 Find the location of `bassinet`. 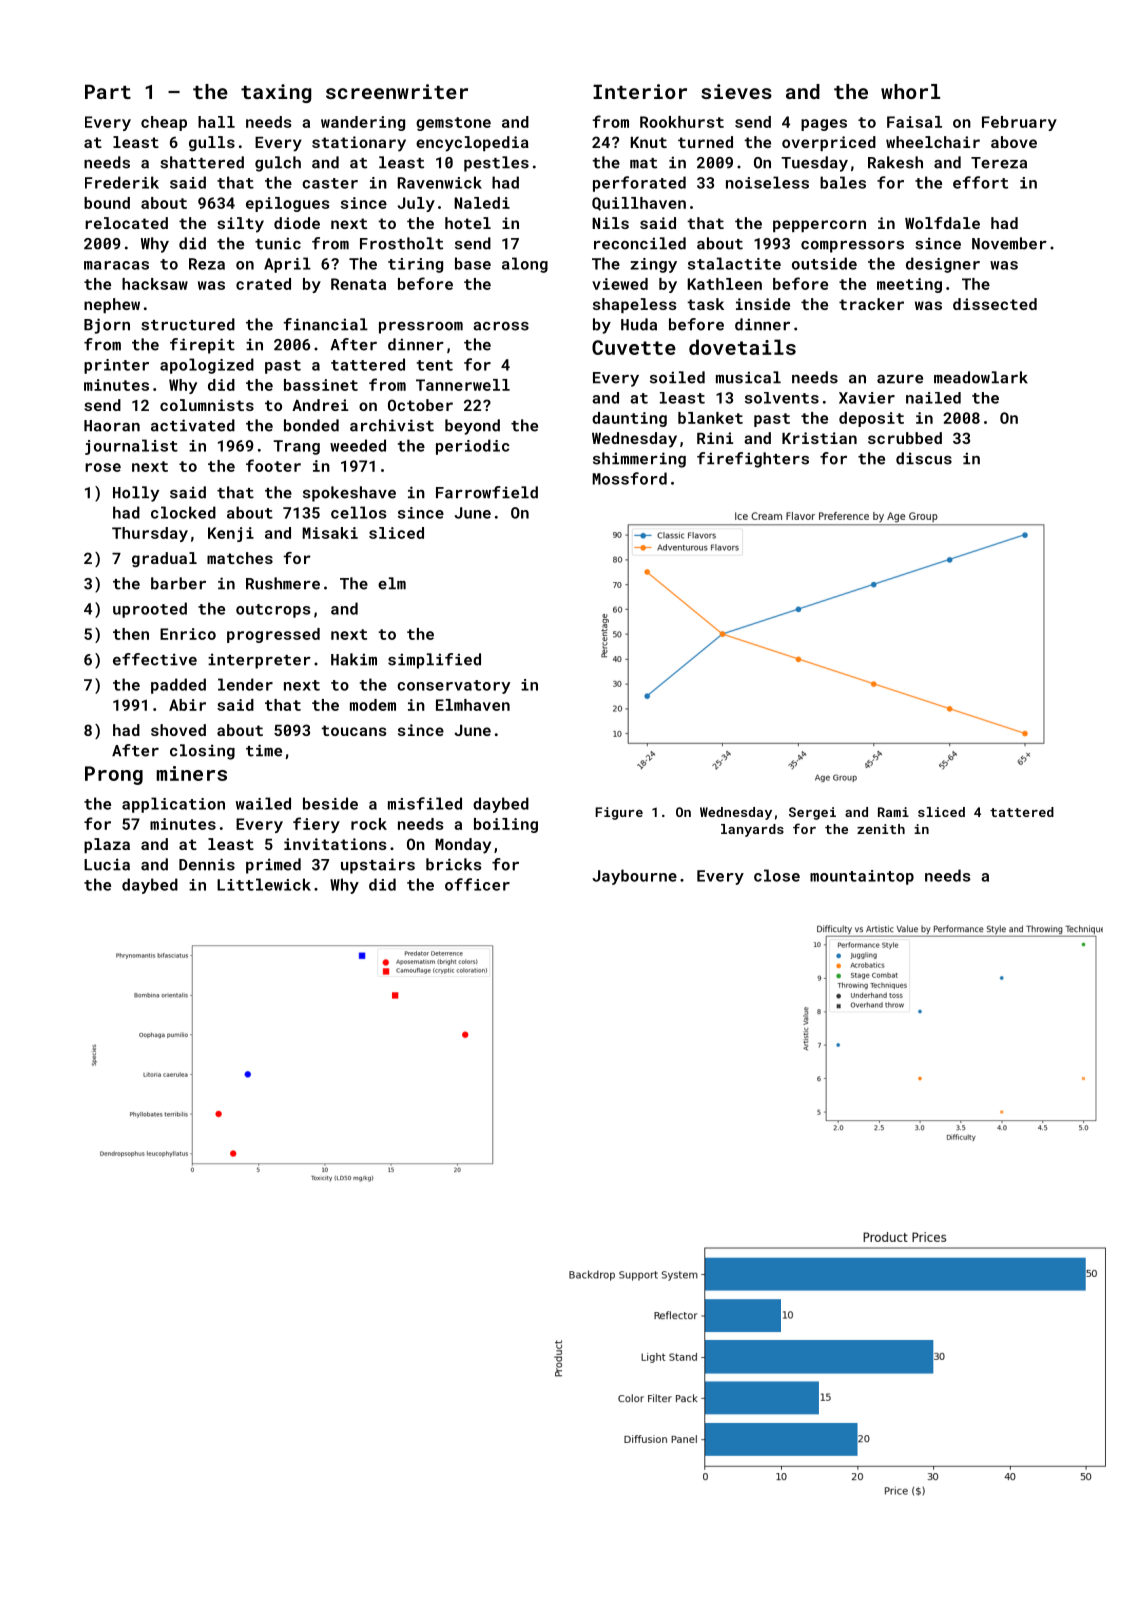

bassinet is located at coordinates (321, 385).
